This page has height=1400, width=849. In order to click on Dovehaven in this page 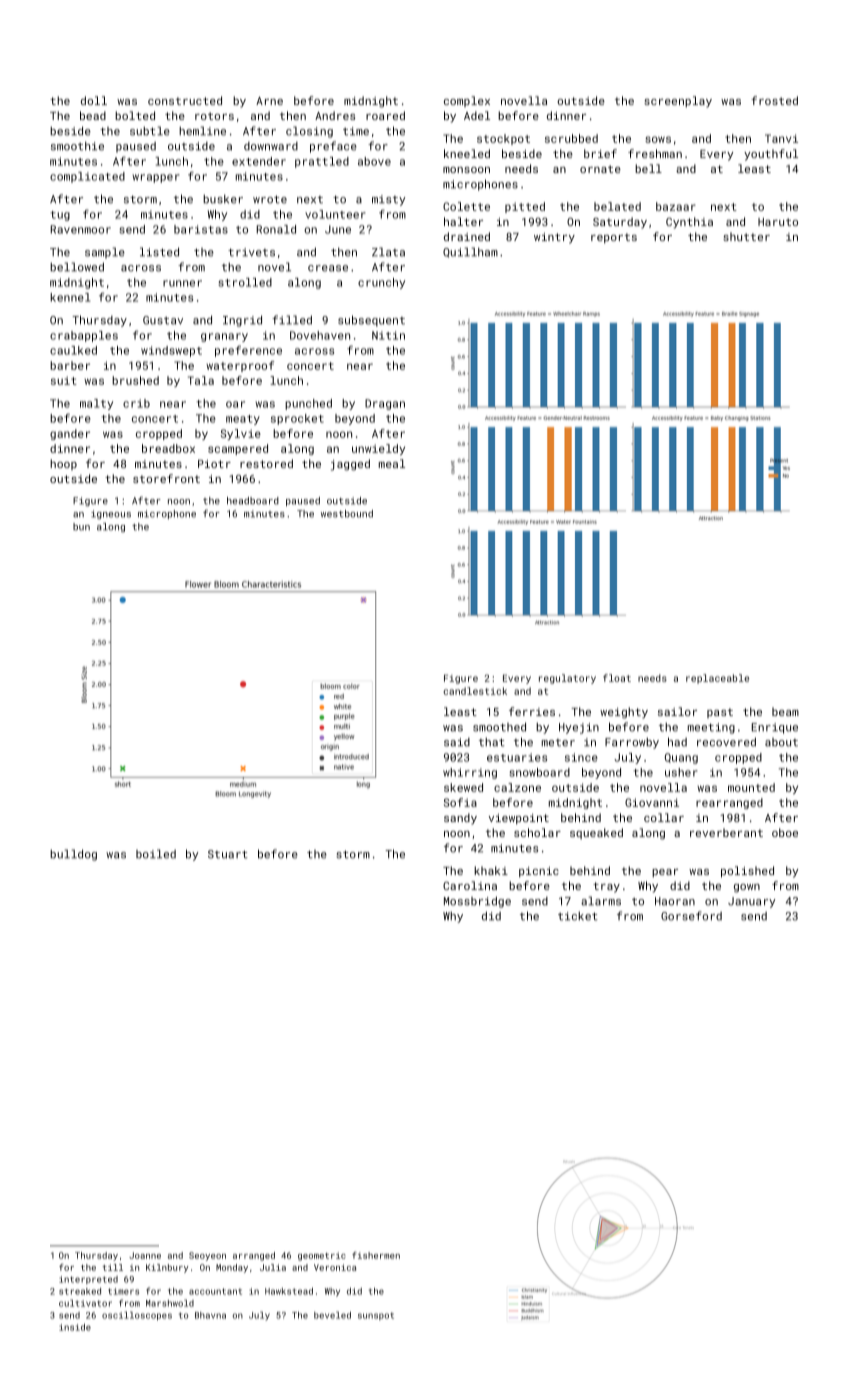, I will do `click(320, 335)`.
